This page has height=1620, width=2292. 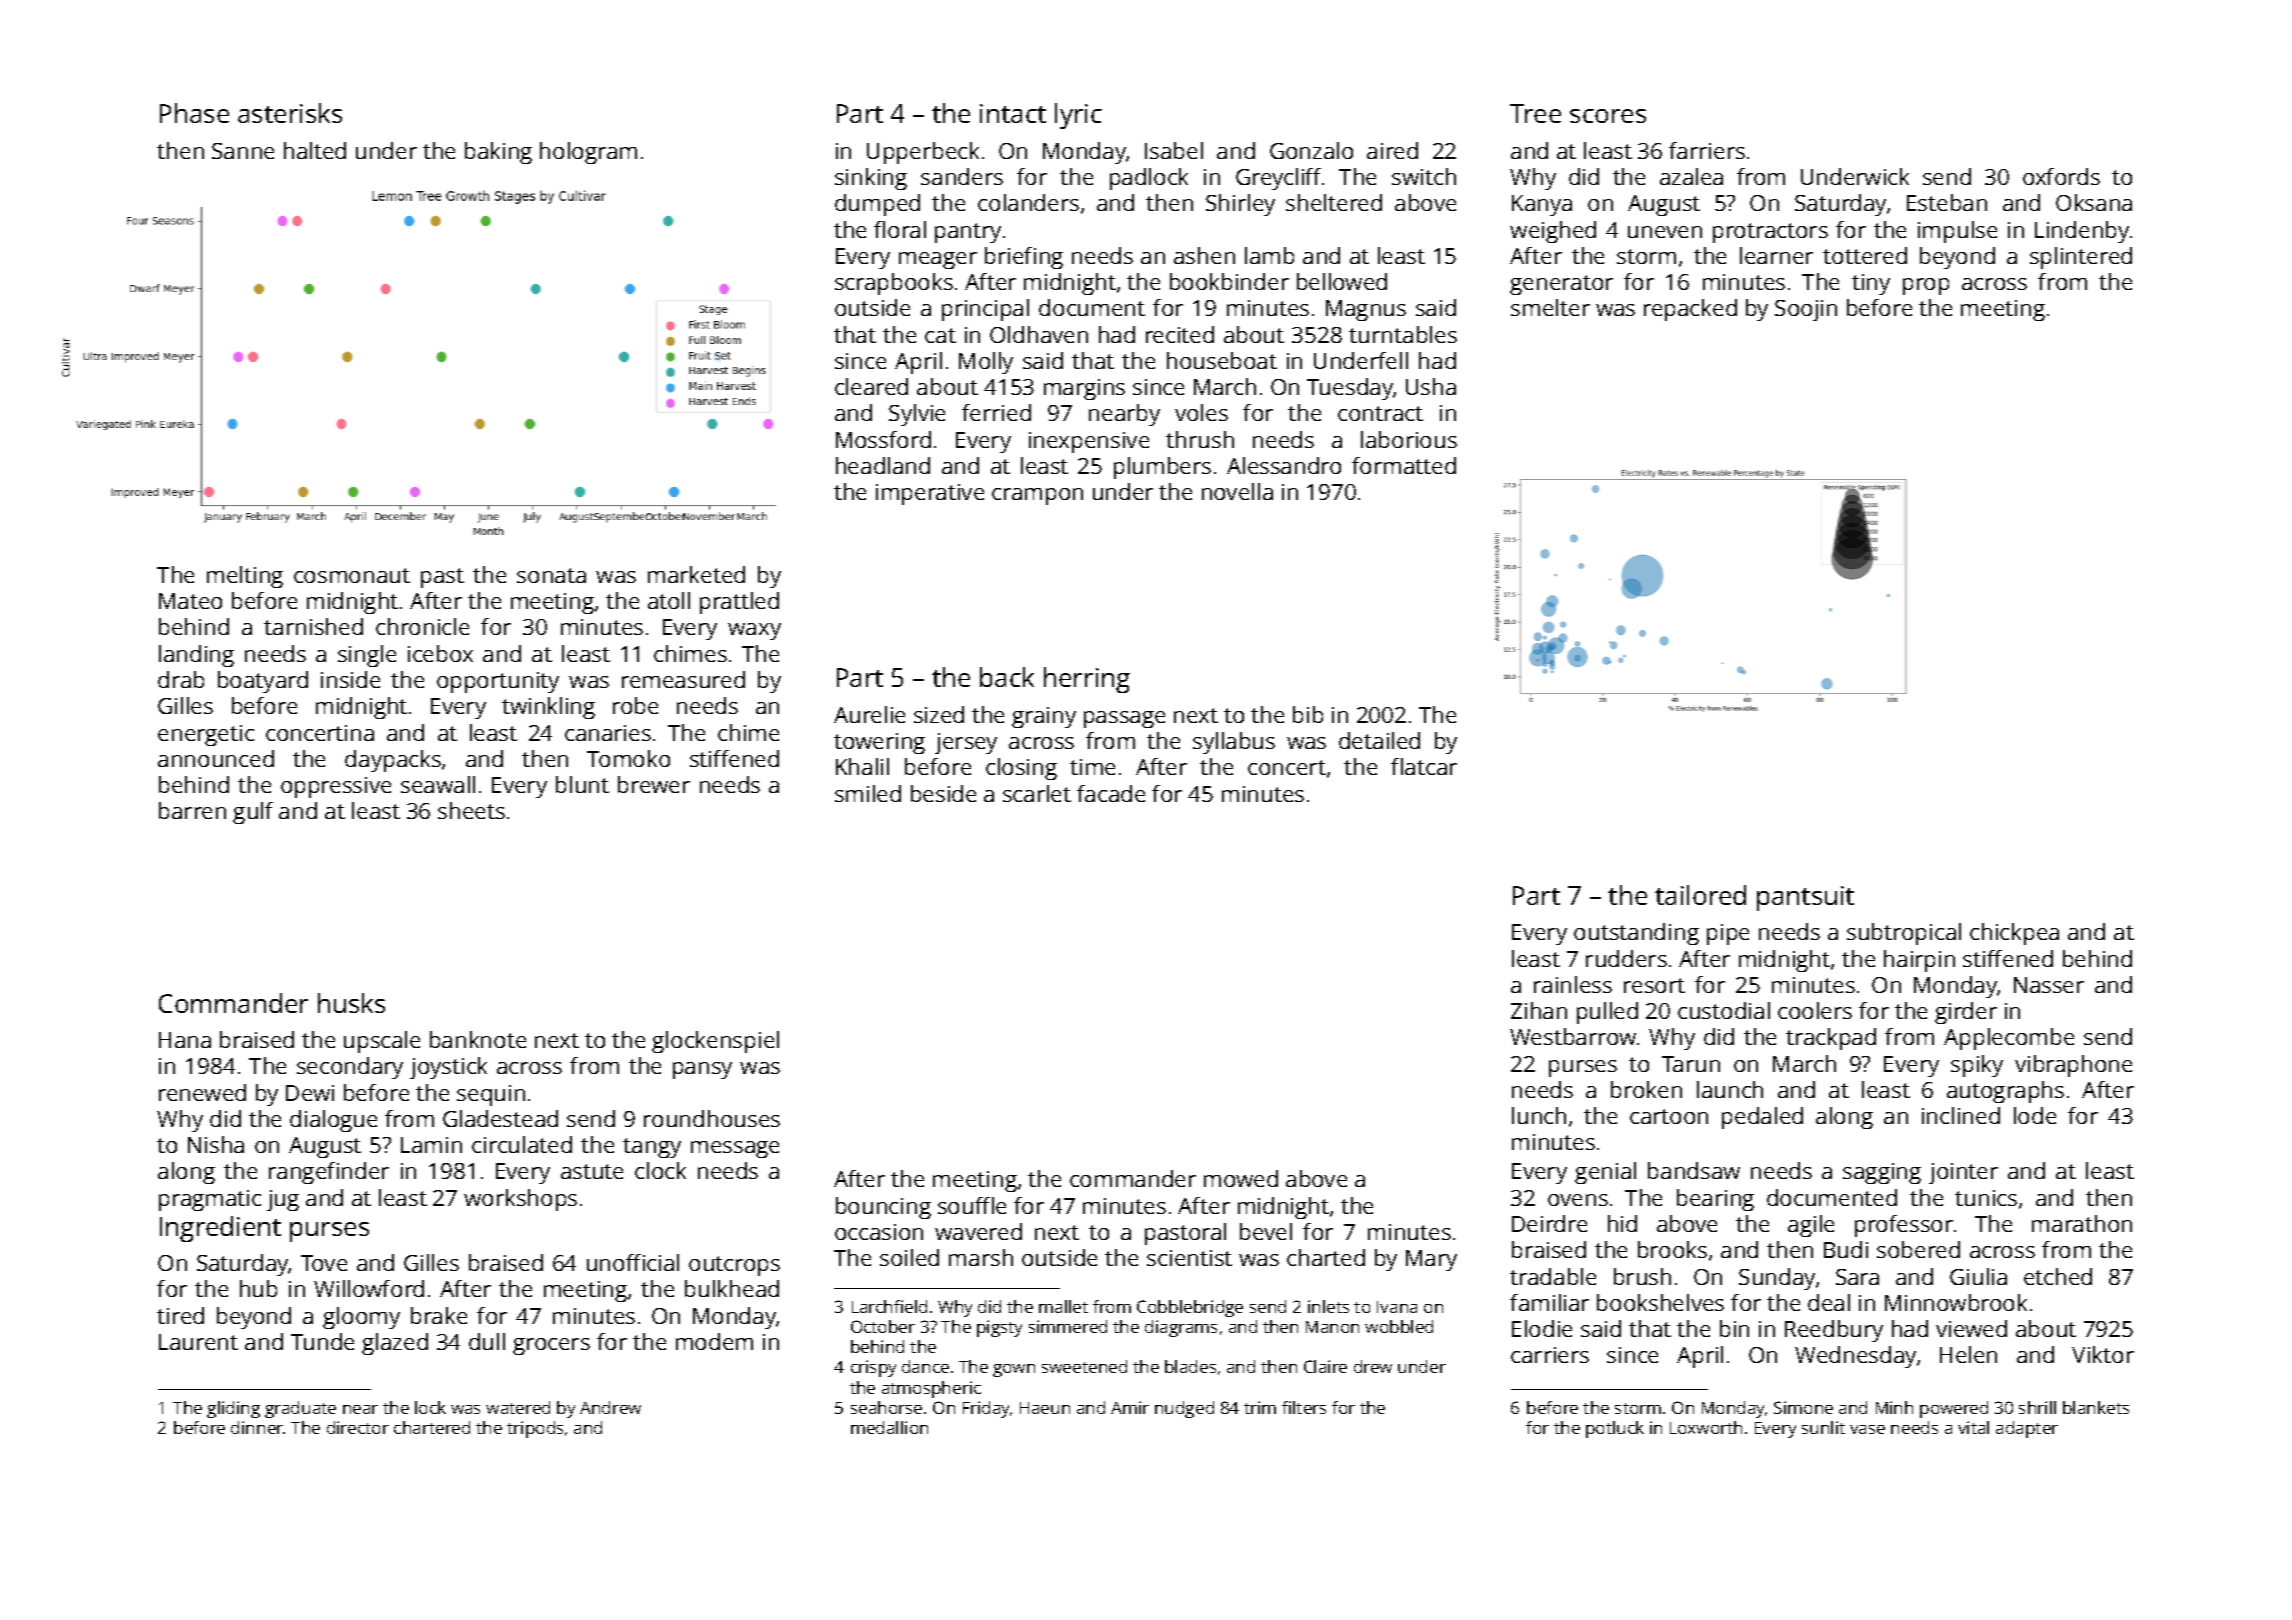 I want to click on formatted, so click(x=1404, y=465).
